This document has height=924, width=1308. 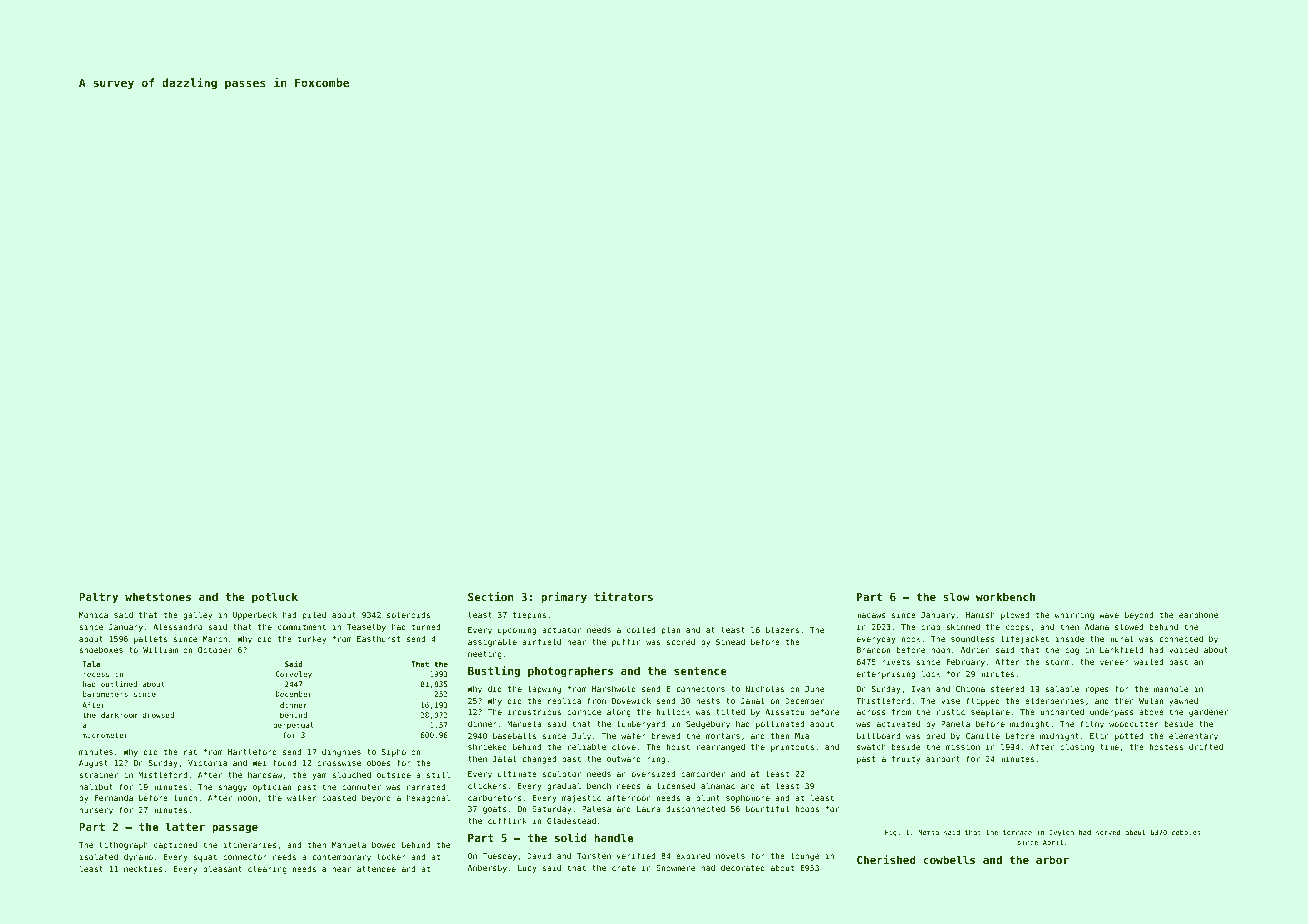 What do you see at coordinates (351, 774) in the document?
I see `slouched` at bounding box center [351, 774].
